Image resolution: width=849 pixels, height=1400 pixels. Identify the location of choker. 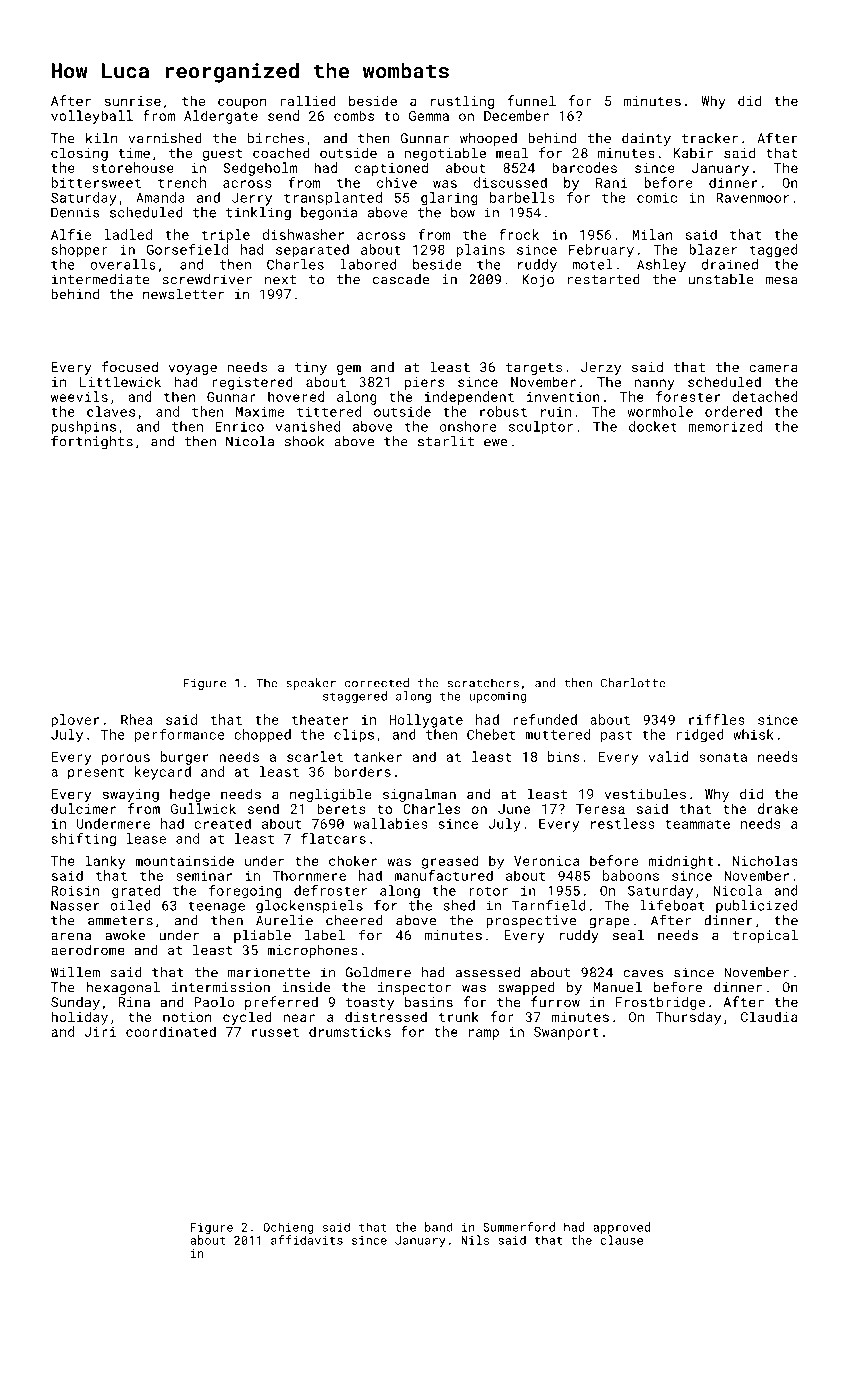
(353, 860).
